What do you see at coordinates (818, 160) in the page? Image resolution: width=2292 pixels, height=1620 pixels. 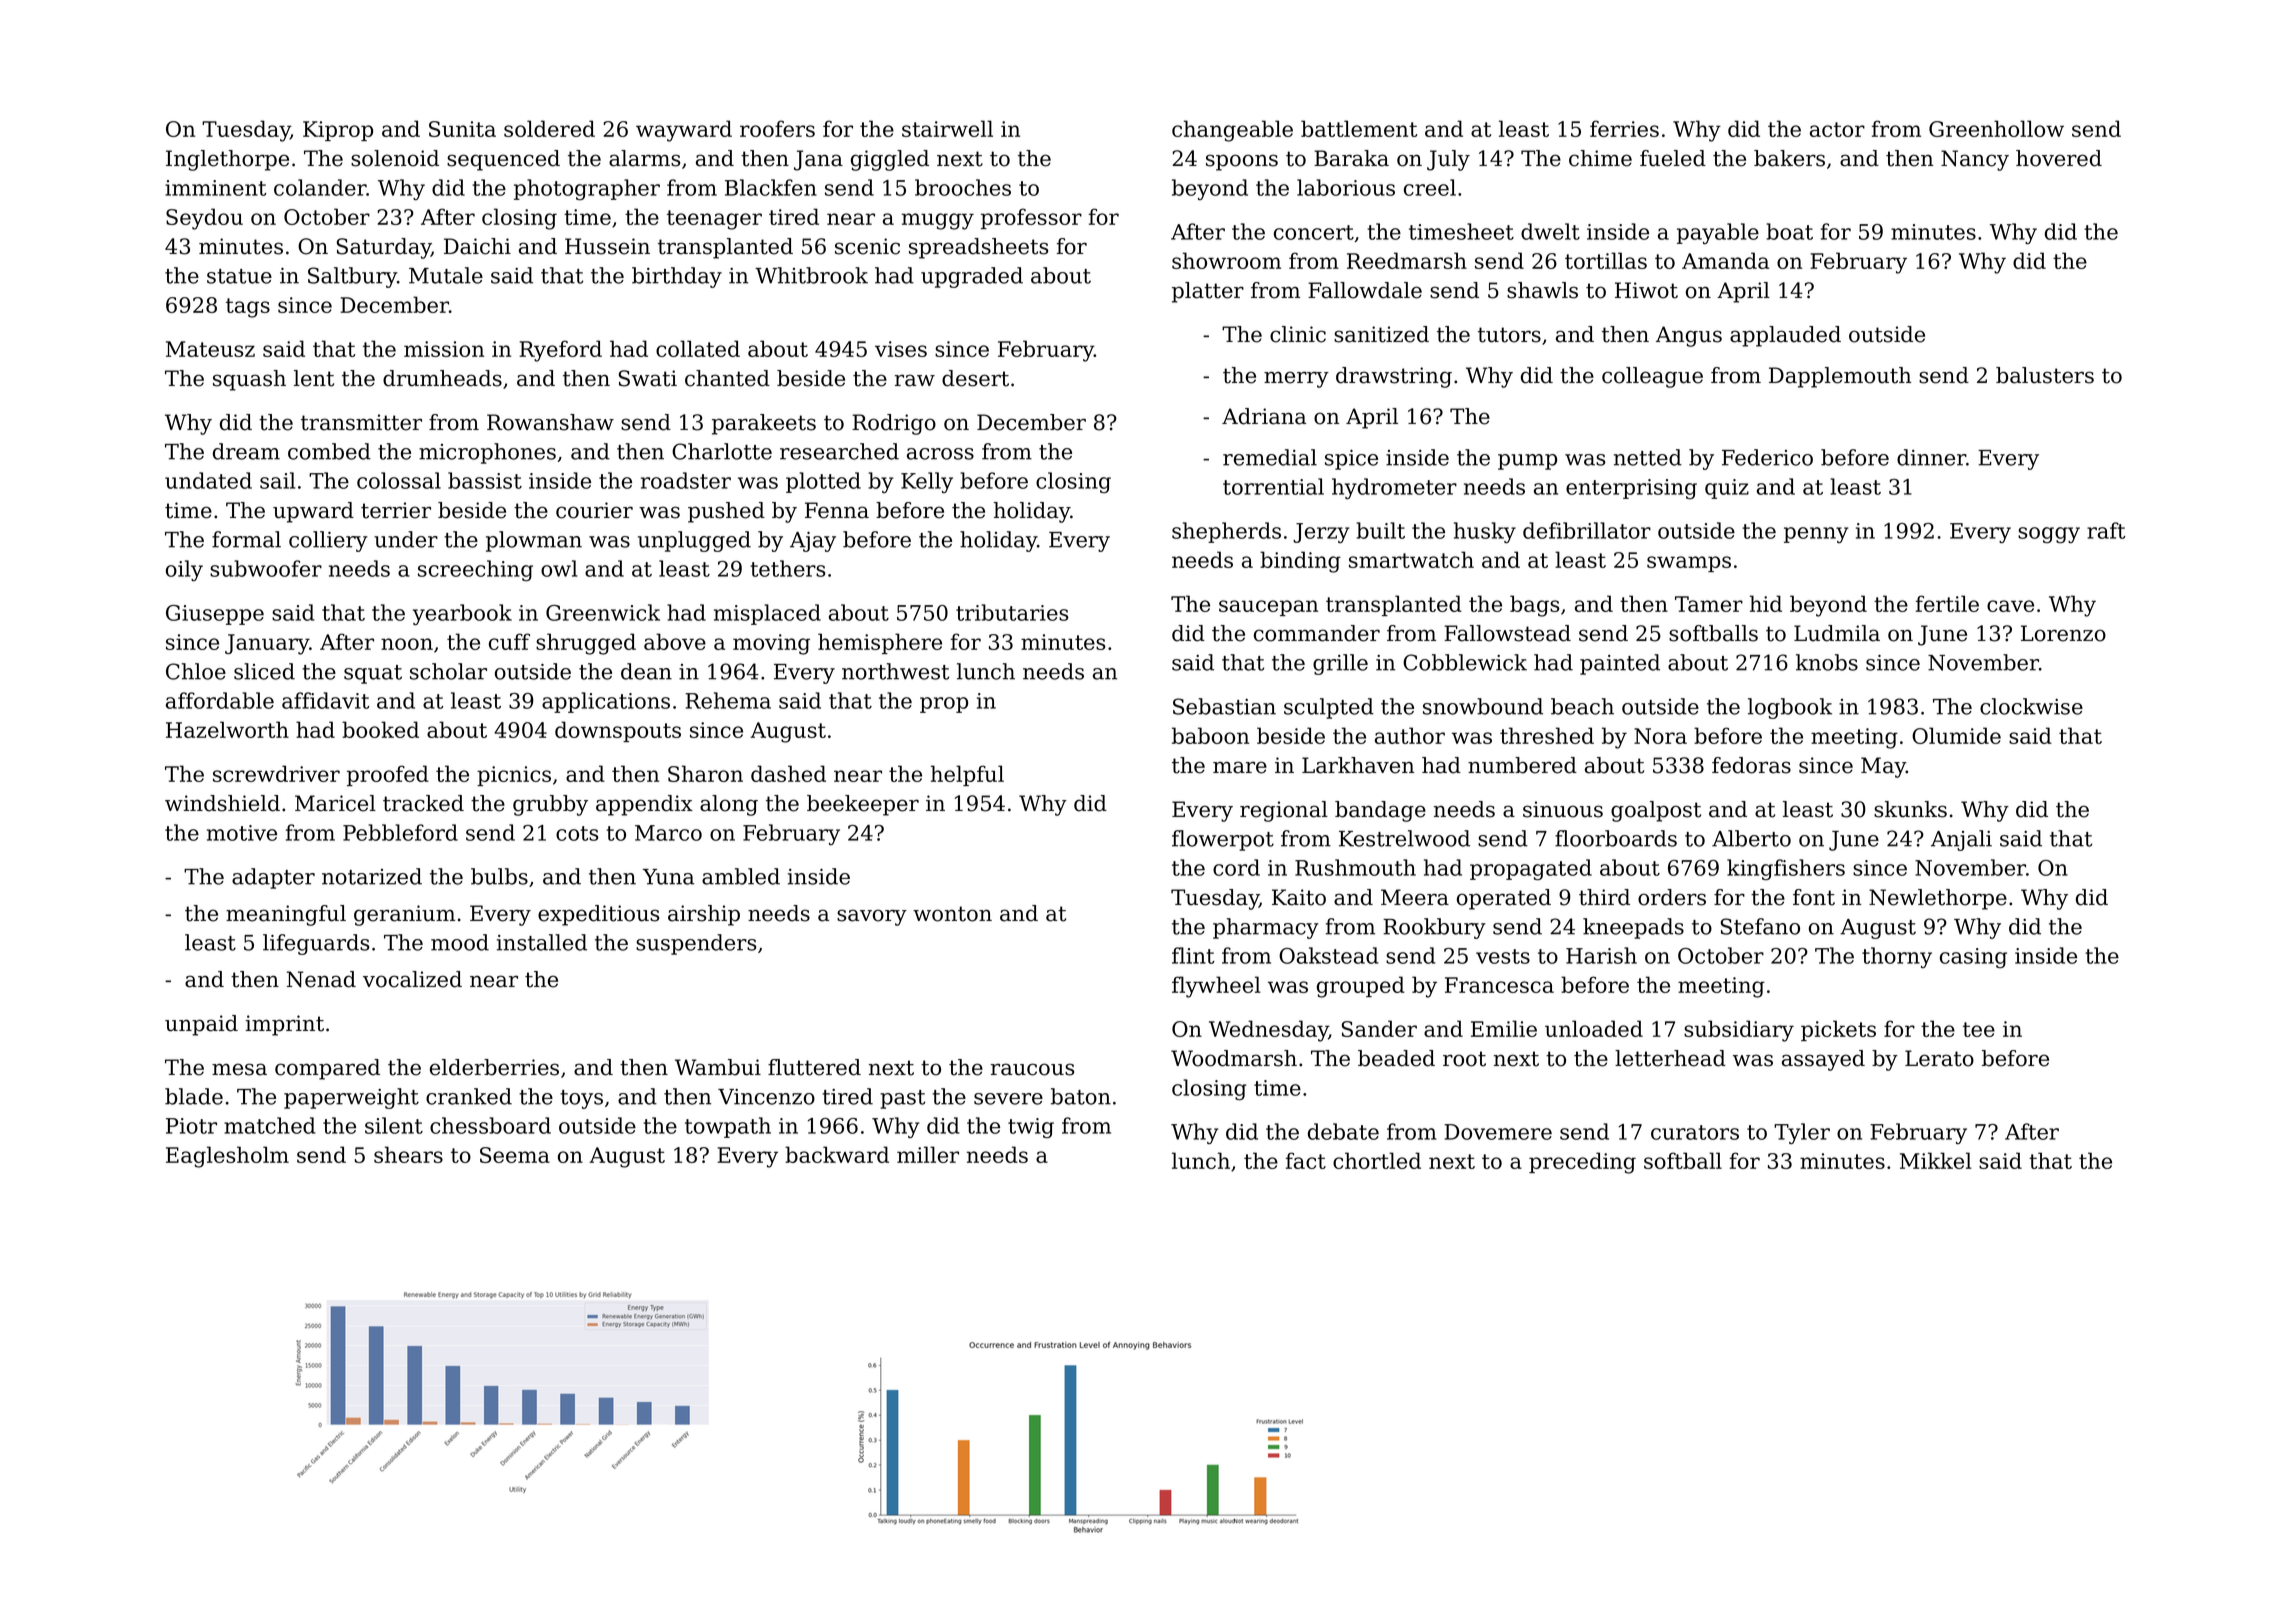 I see `Jana` at bounding box center [818, 160].
